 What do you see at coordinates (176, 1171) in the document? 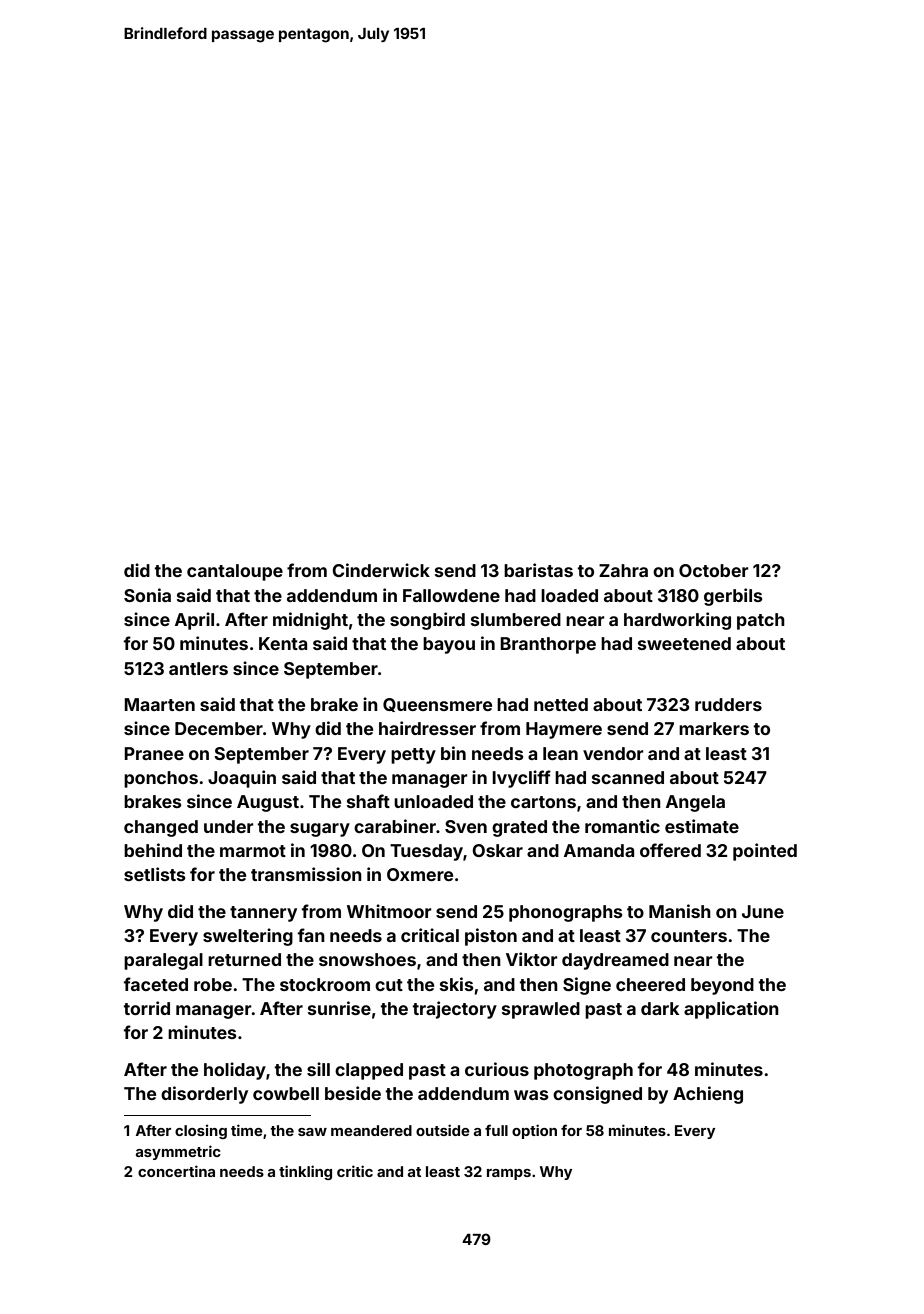
I see `concertina` at bounding box center [176, 1171].
